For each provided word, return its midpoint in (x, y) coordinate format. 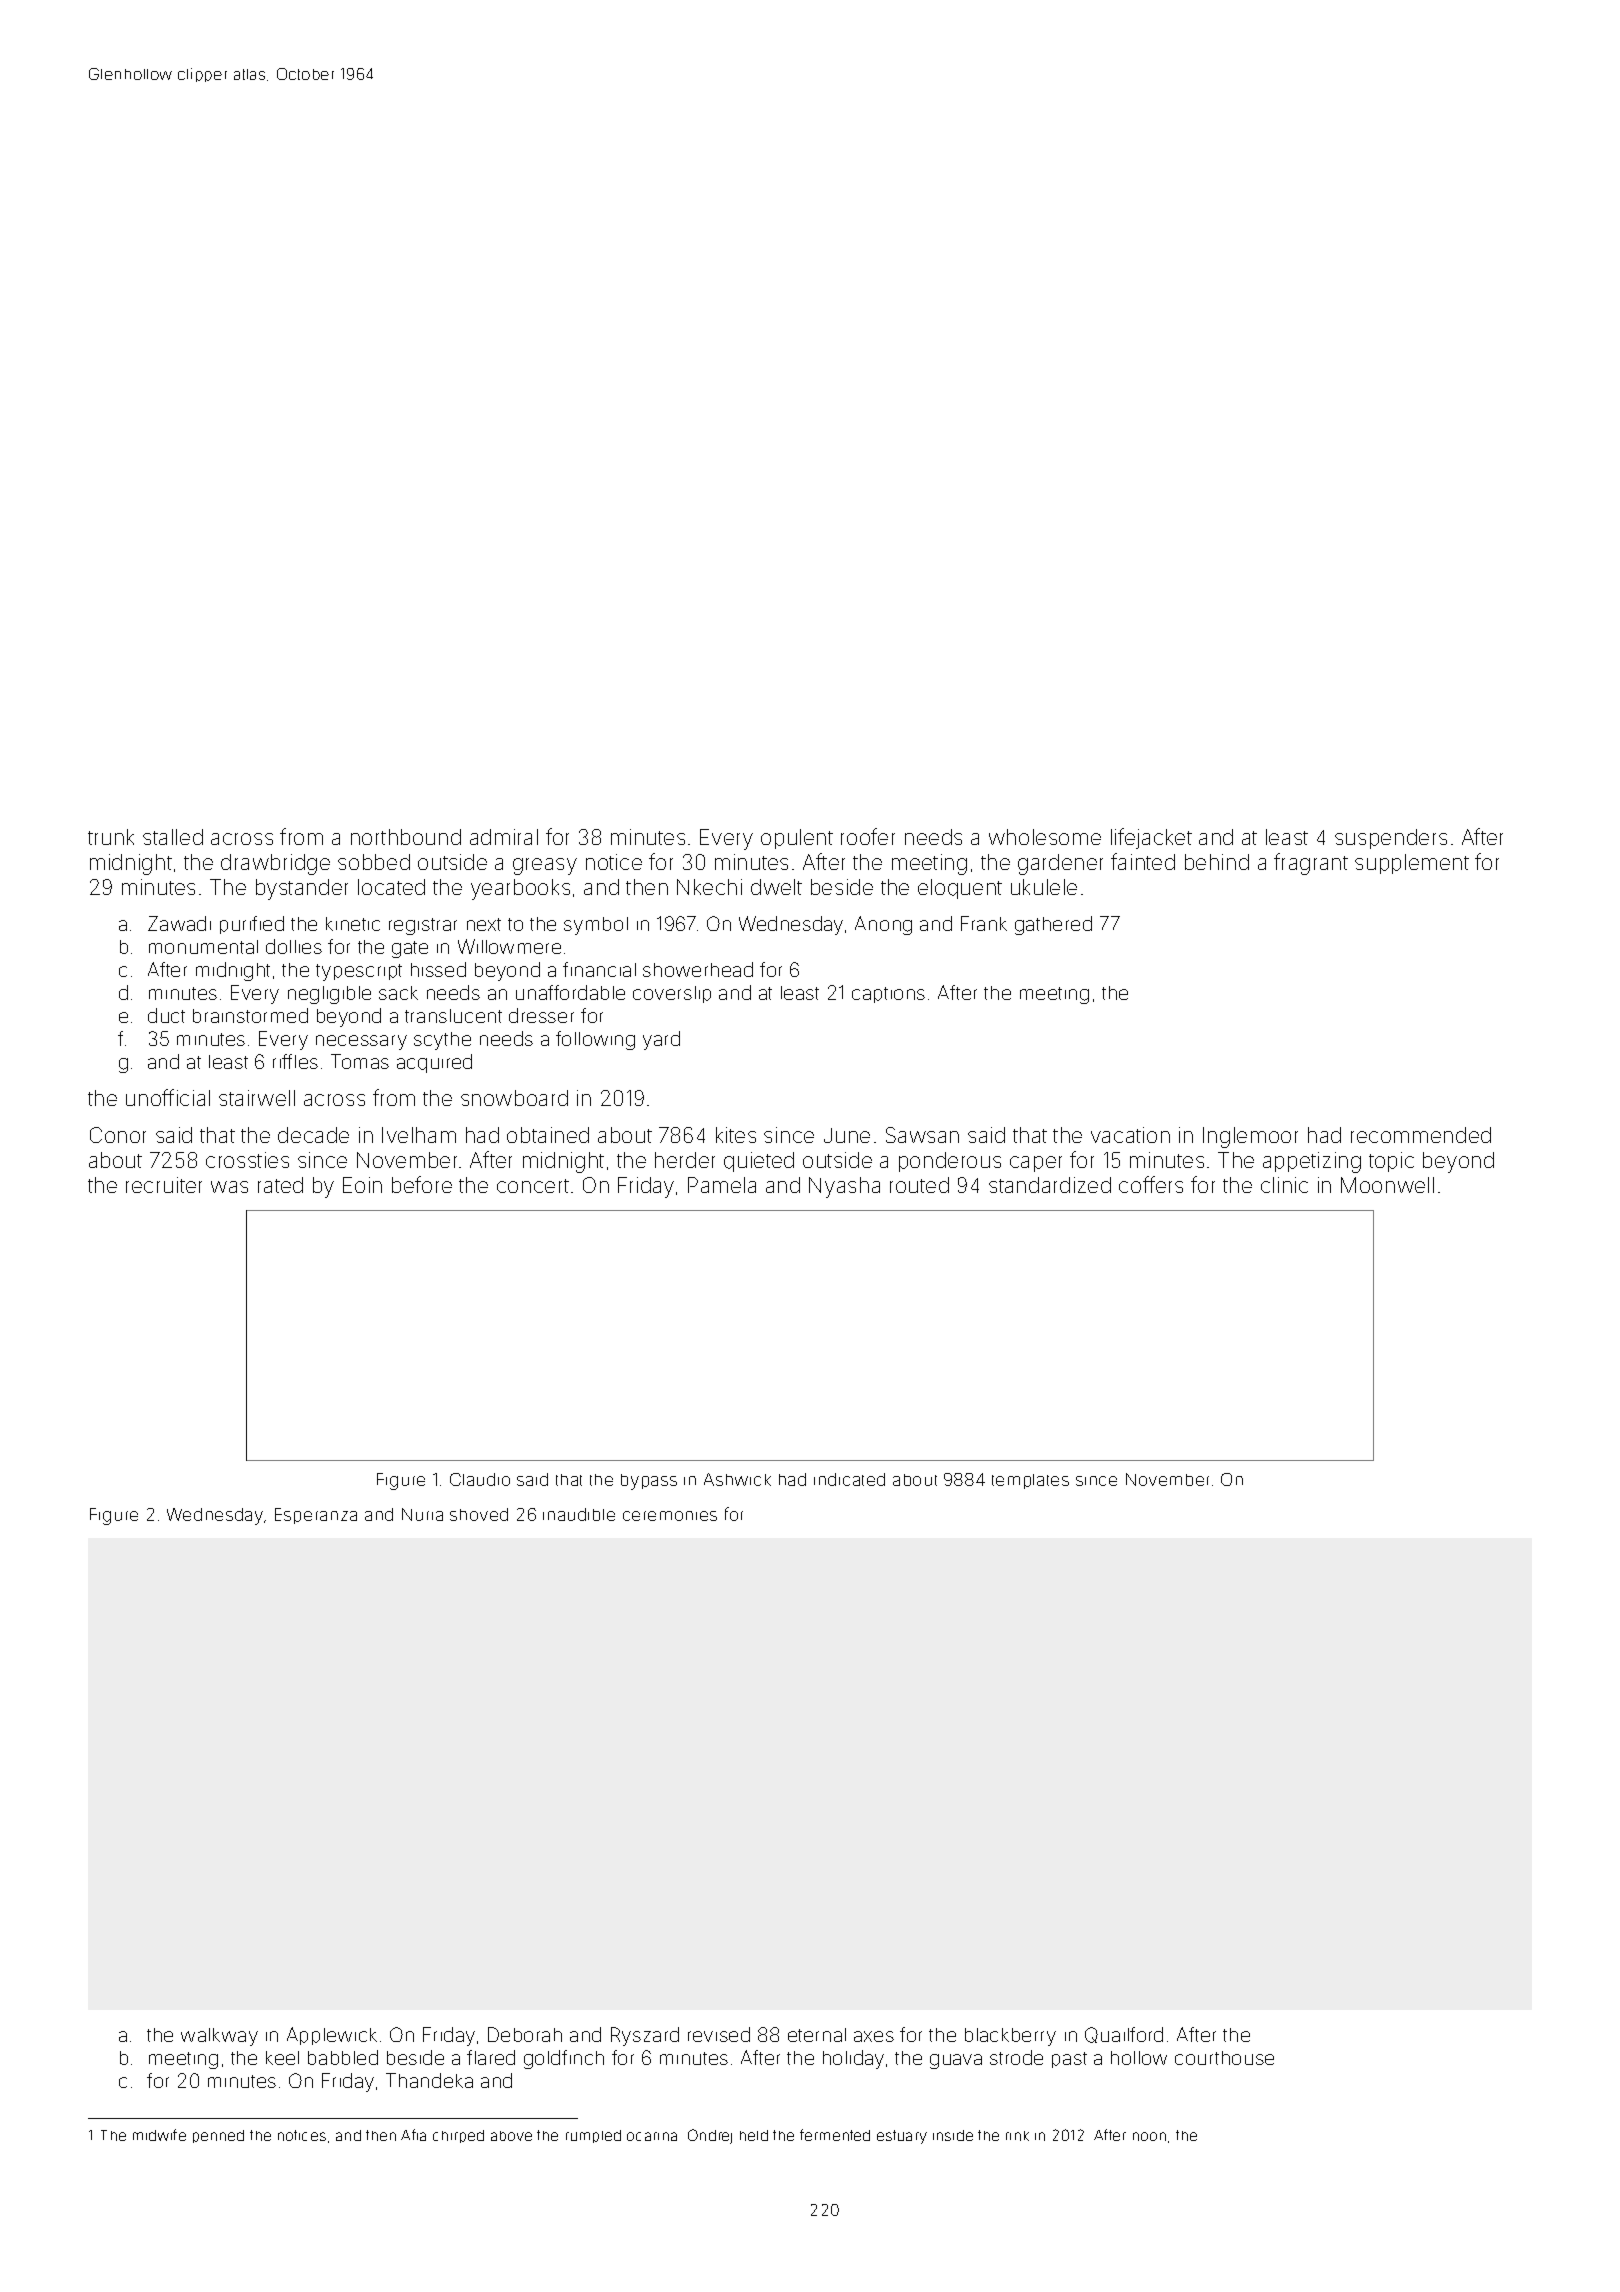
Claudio (480, 1479)
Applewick (332, 2036)
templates (1030, 1481)
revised (719, 2034)
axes (874, 2036)
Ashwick (737, 1479)
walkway (219, 2037)
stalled (173, 837)
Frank (984, 923)
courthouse (1224, 2058)
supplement (1412, 864)
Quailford (1124, 2035)
